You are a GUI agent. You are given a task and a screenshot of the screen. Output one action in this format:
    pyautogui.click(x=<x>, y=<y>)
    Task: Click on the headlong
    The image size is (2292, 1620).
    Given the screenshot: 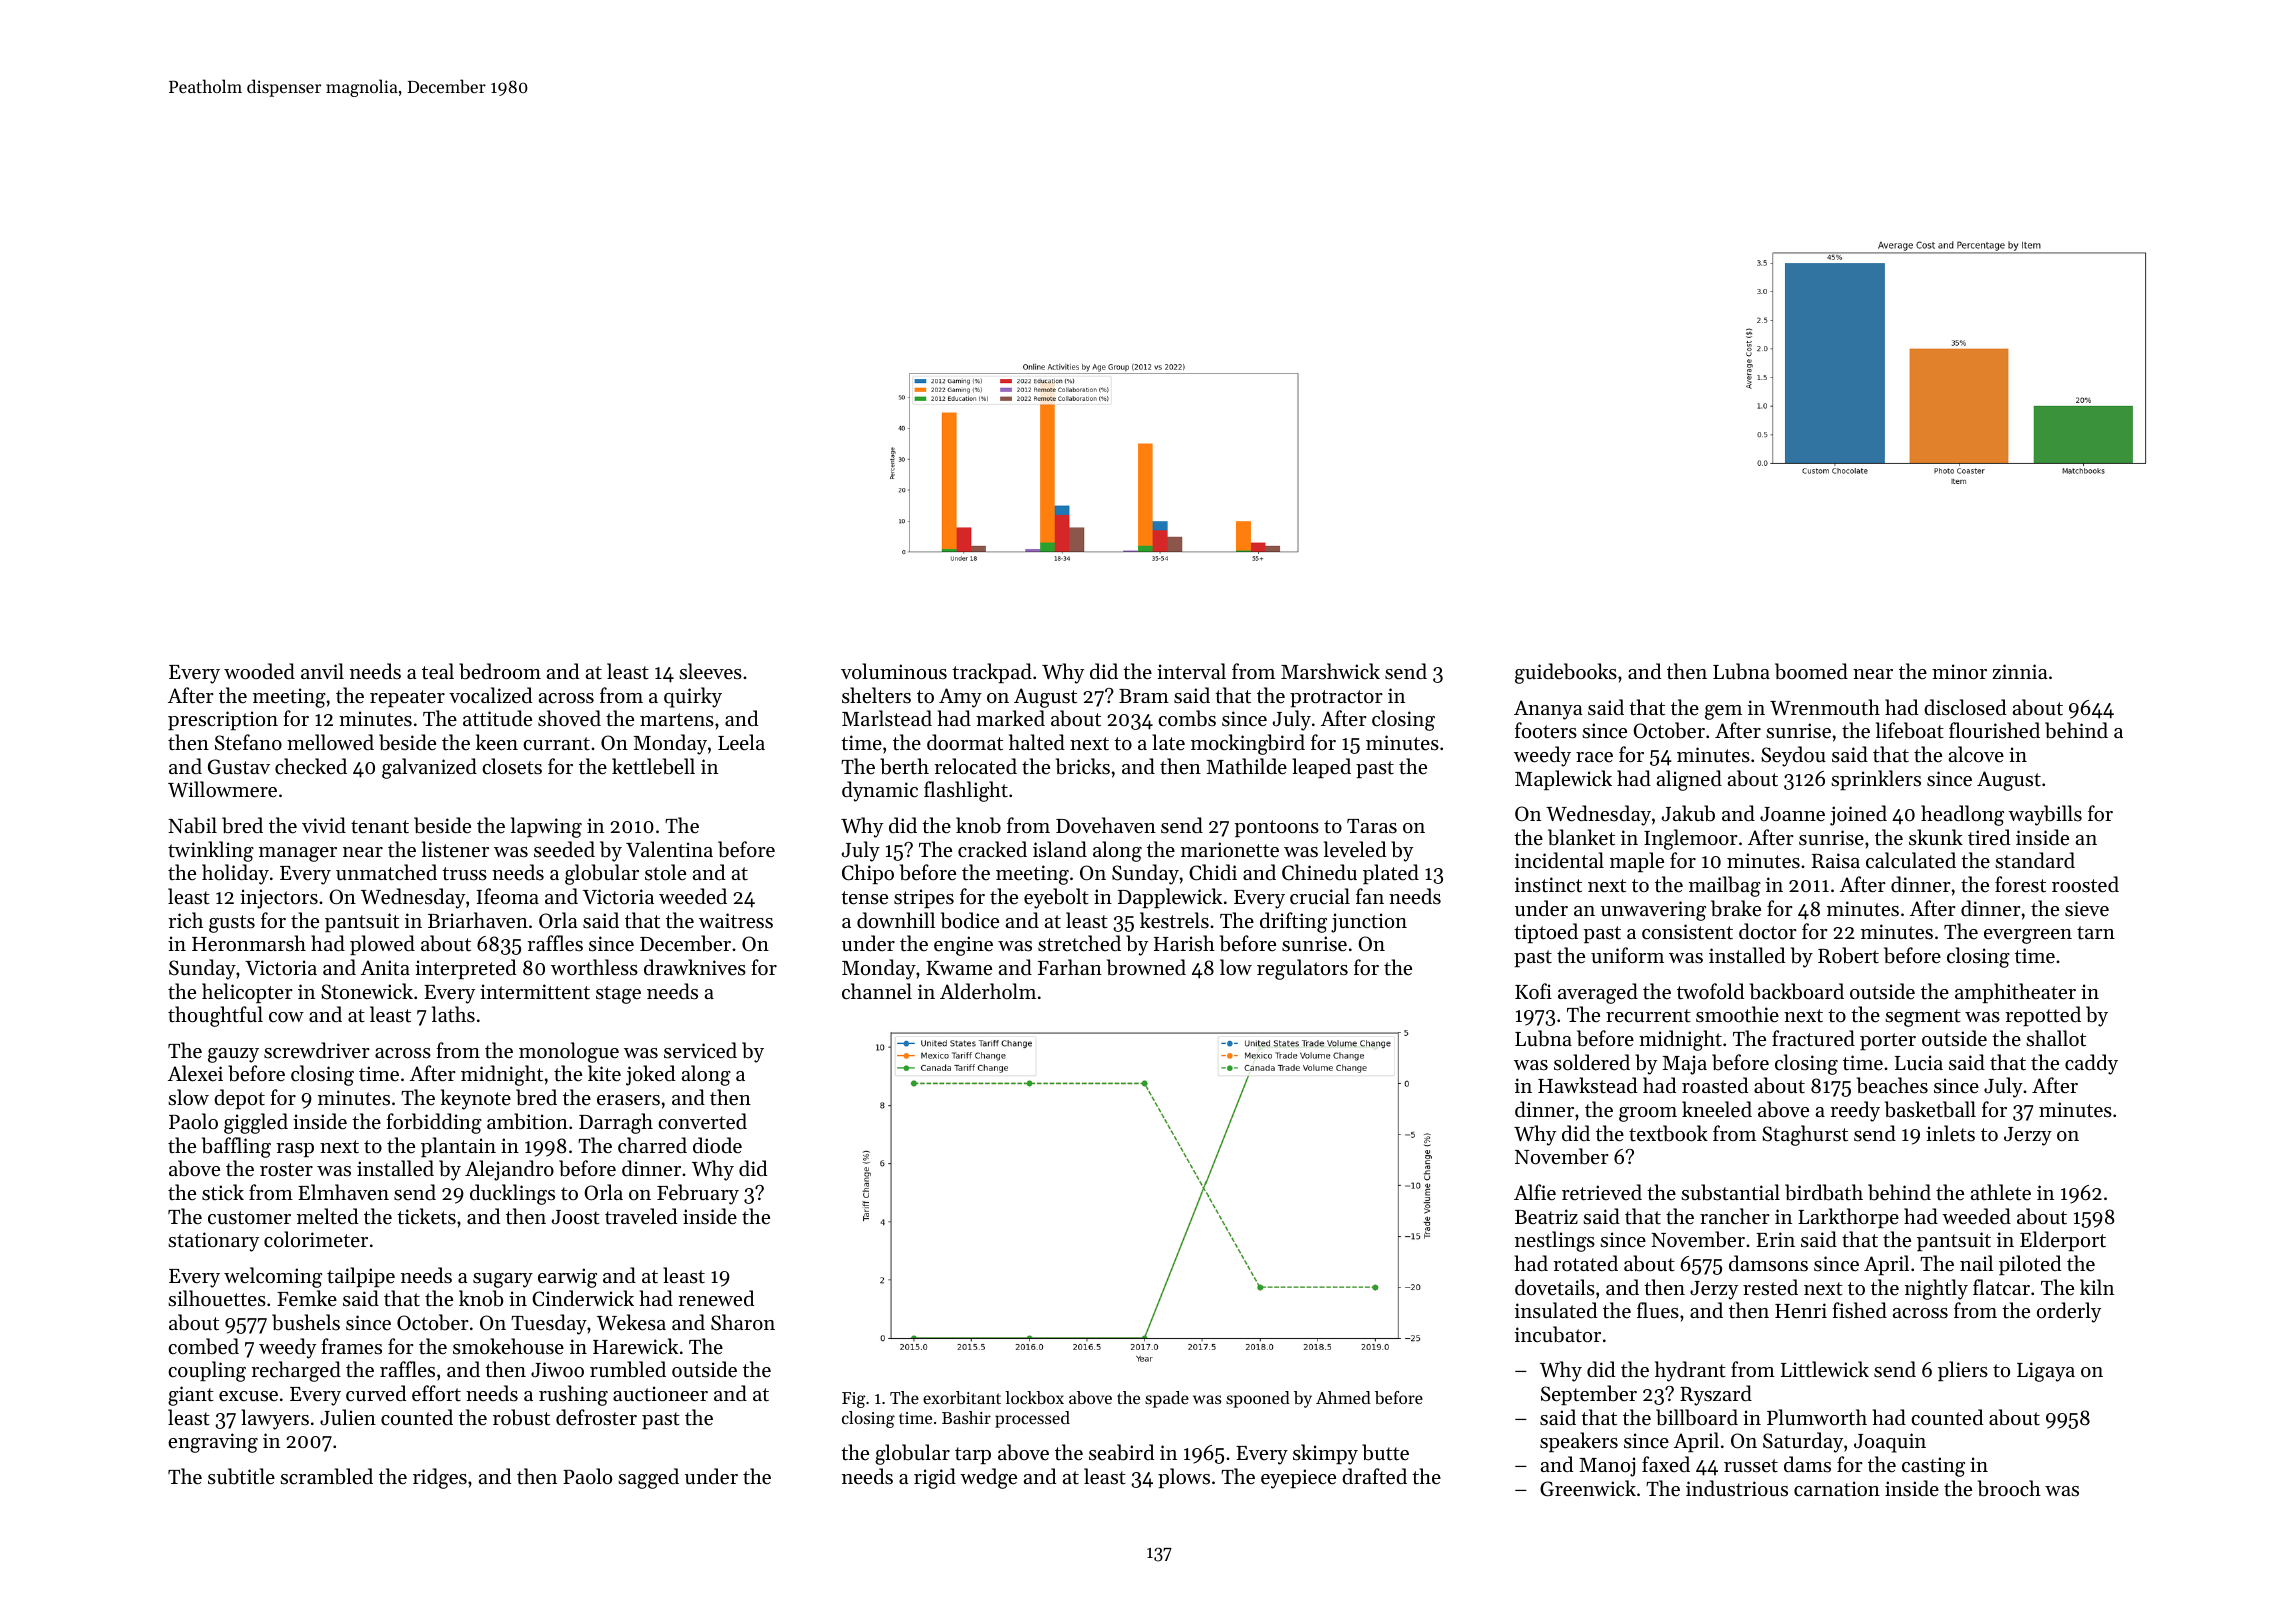 What is the action you would take?
    pyautogui.click(x=1962, y=815)
